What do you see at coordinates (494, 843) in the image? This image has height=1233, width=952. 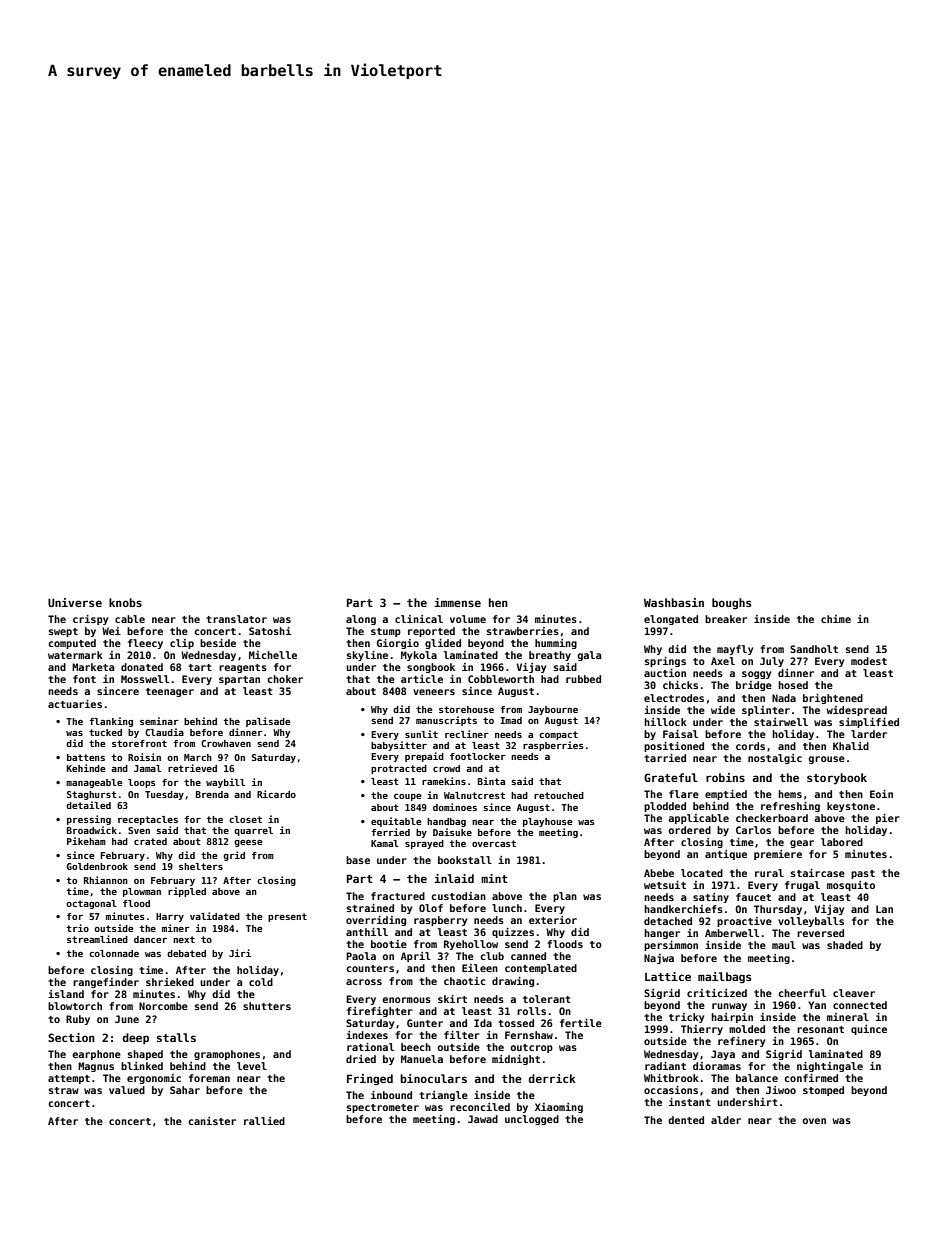 I see `overcast` at bounding box center [494, 843].
